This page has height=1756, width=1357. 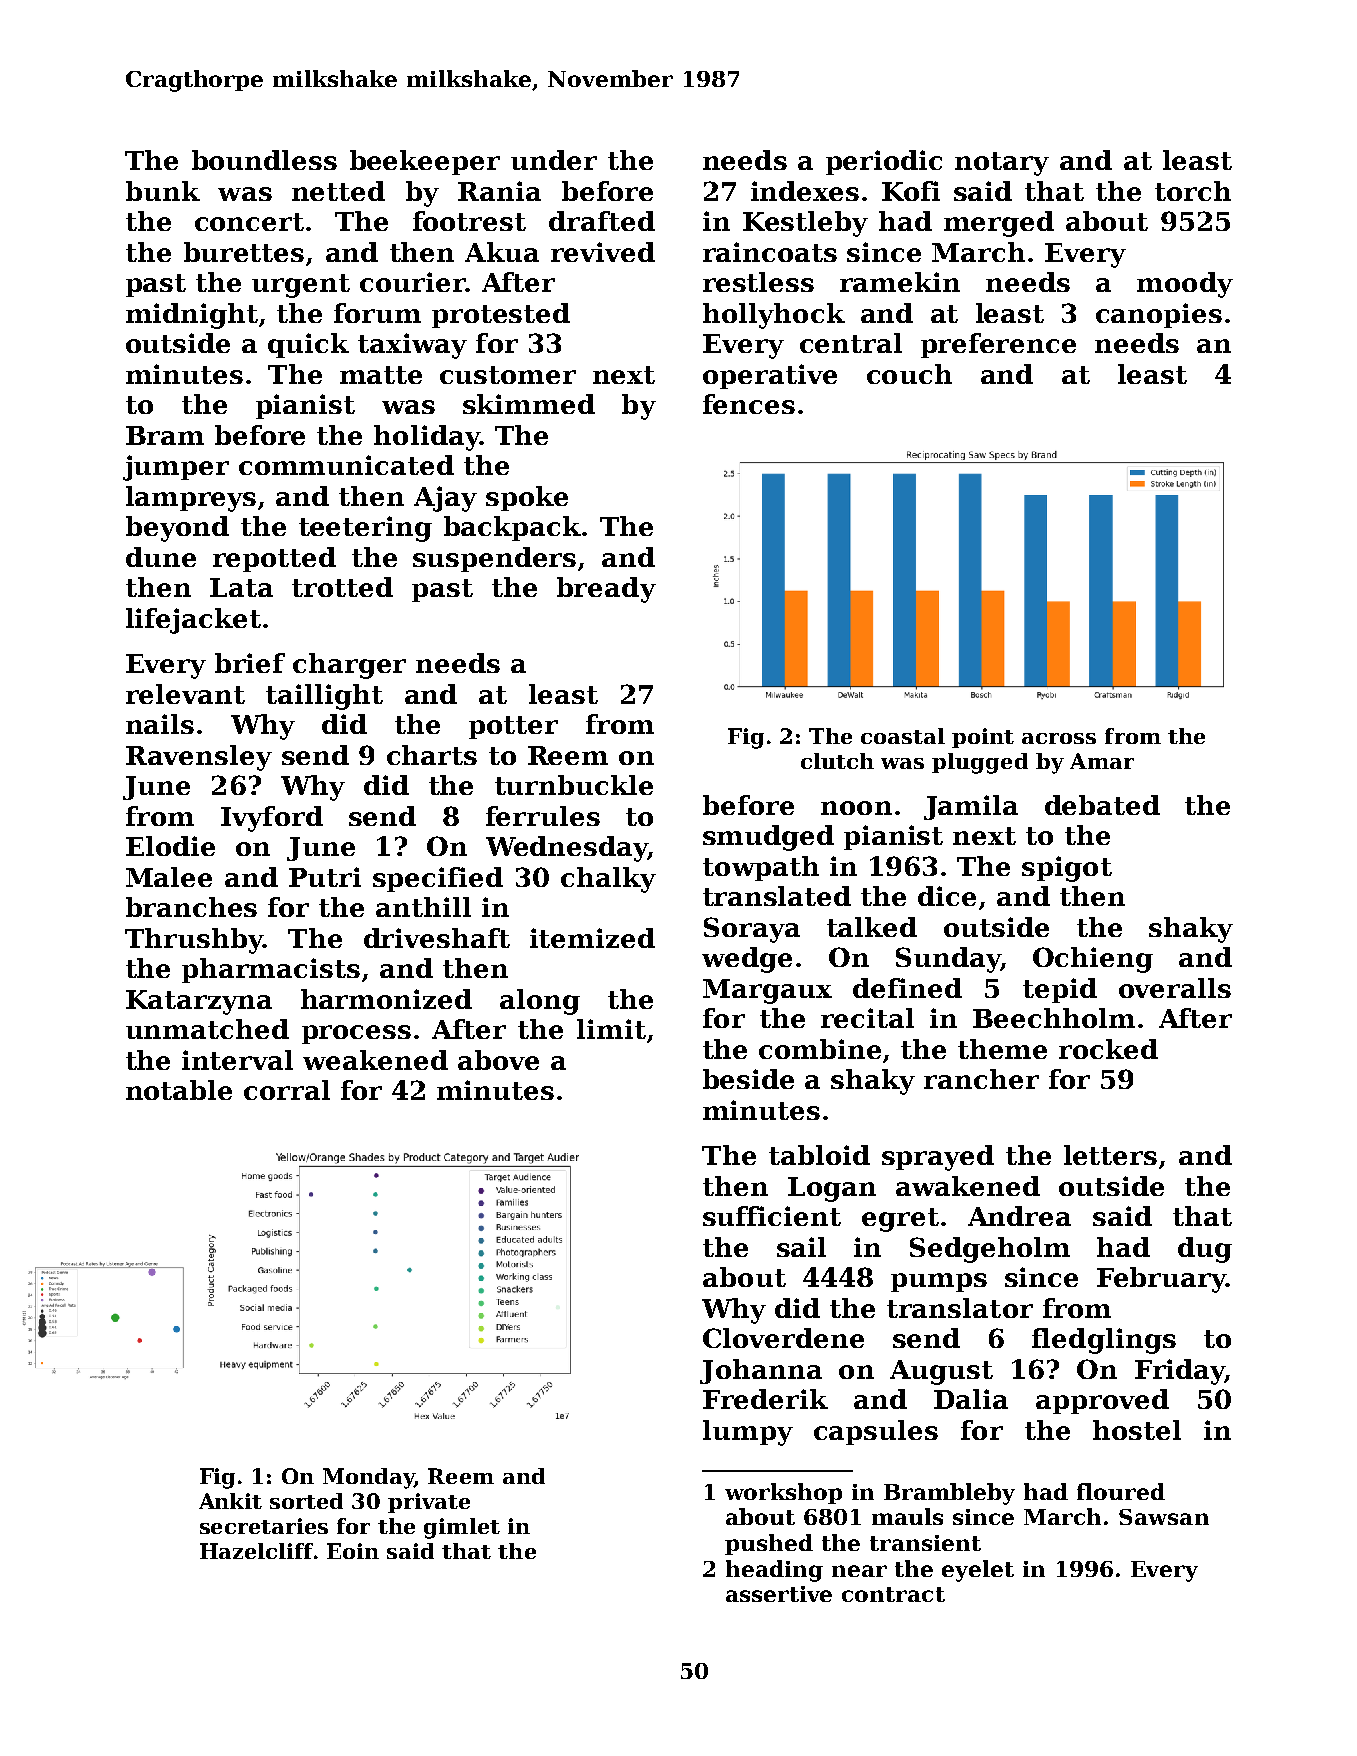 What do you see at coordinates (513, 727) in the page?
I see `potter` at bounding box center [513, 727].
